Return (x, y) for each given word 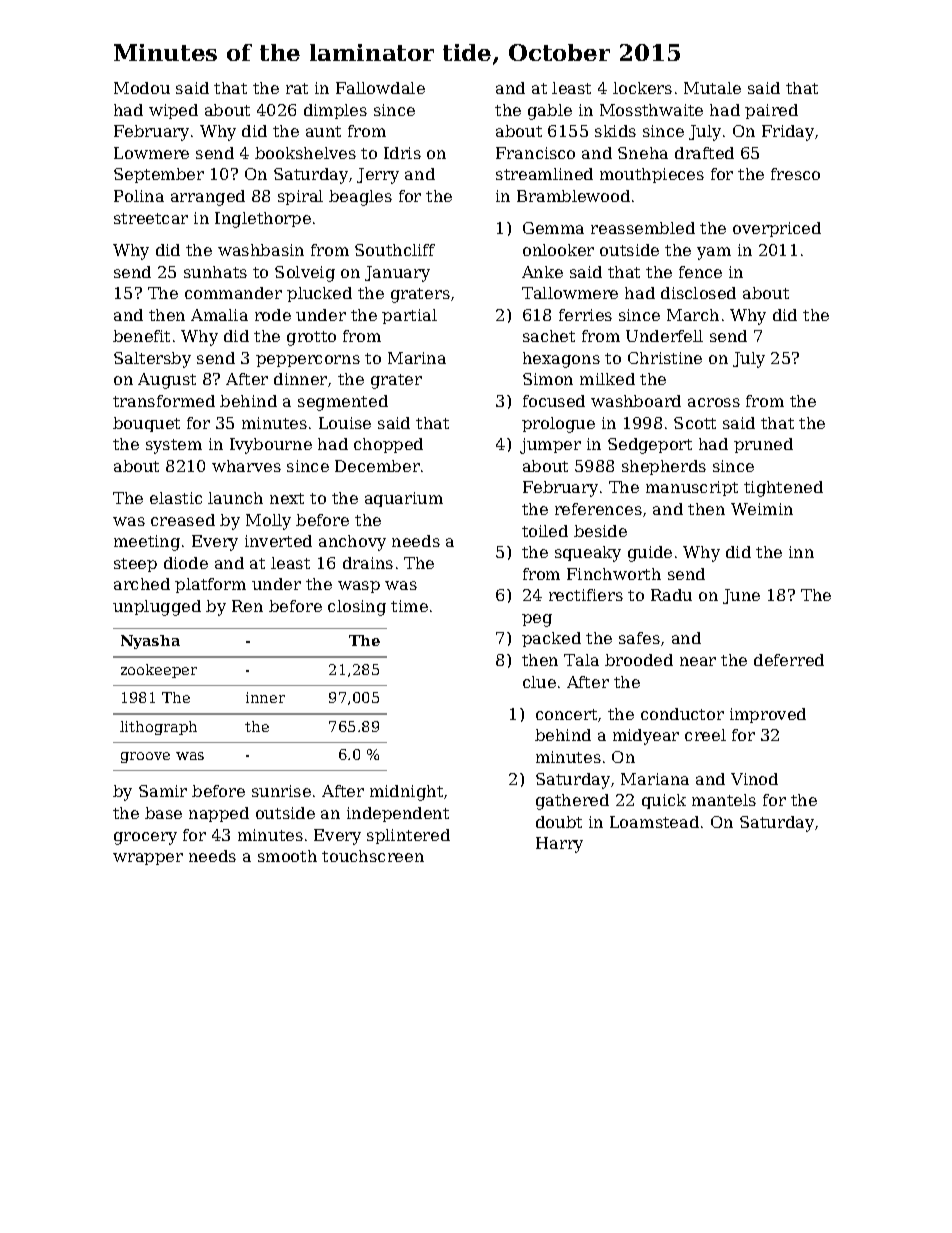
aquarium (404, 499)
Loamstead (654, 822)
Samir (163, 791)
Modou (142, 88)
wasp (359, 587)
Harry (559, 845)
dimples (335, 111)
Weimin (762, 509)
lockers (642, 88)
